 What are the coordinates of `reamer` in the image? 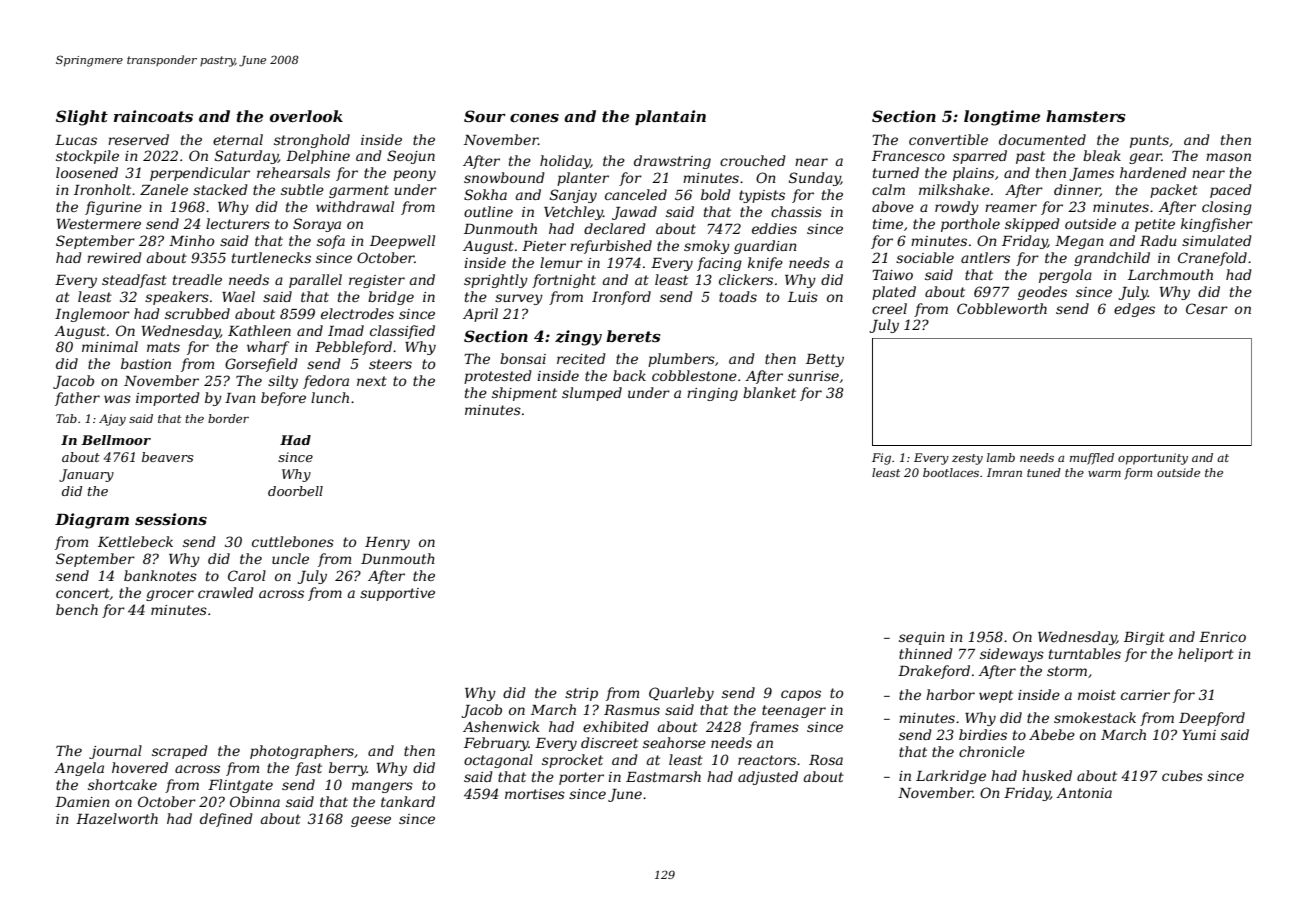 It's located at (1011, 208).
